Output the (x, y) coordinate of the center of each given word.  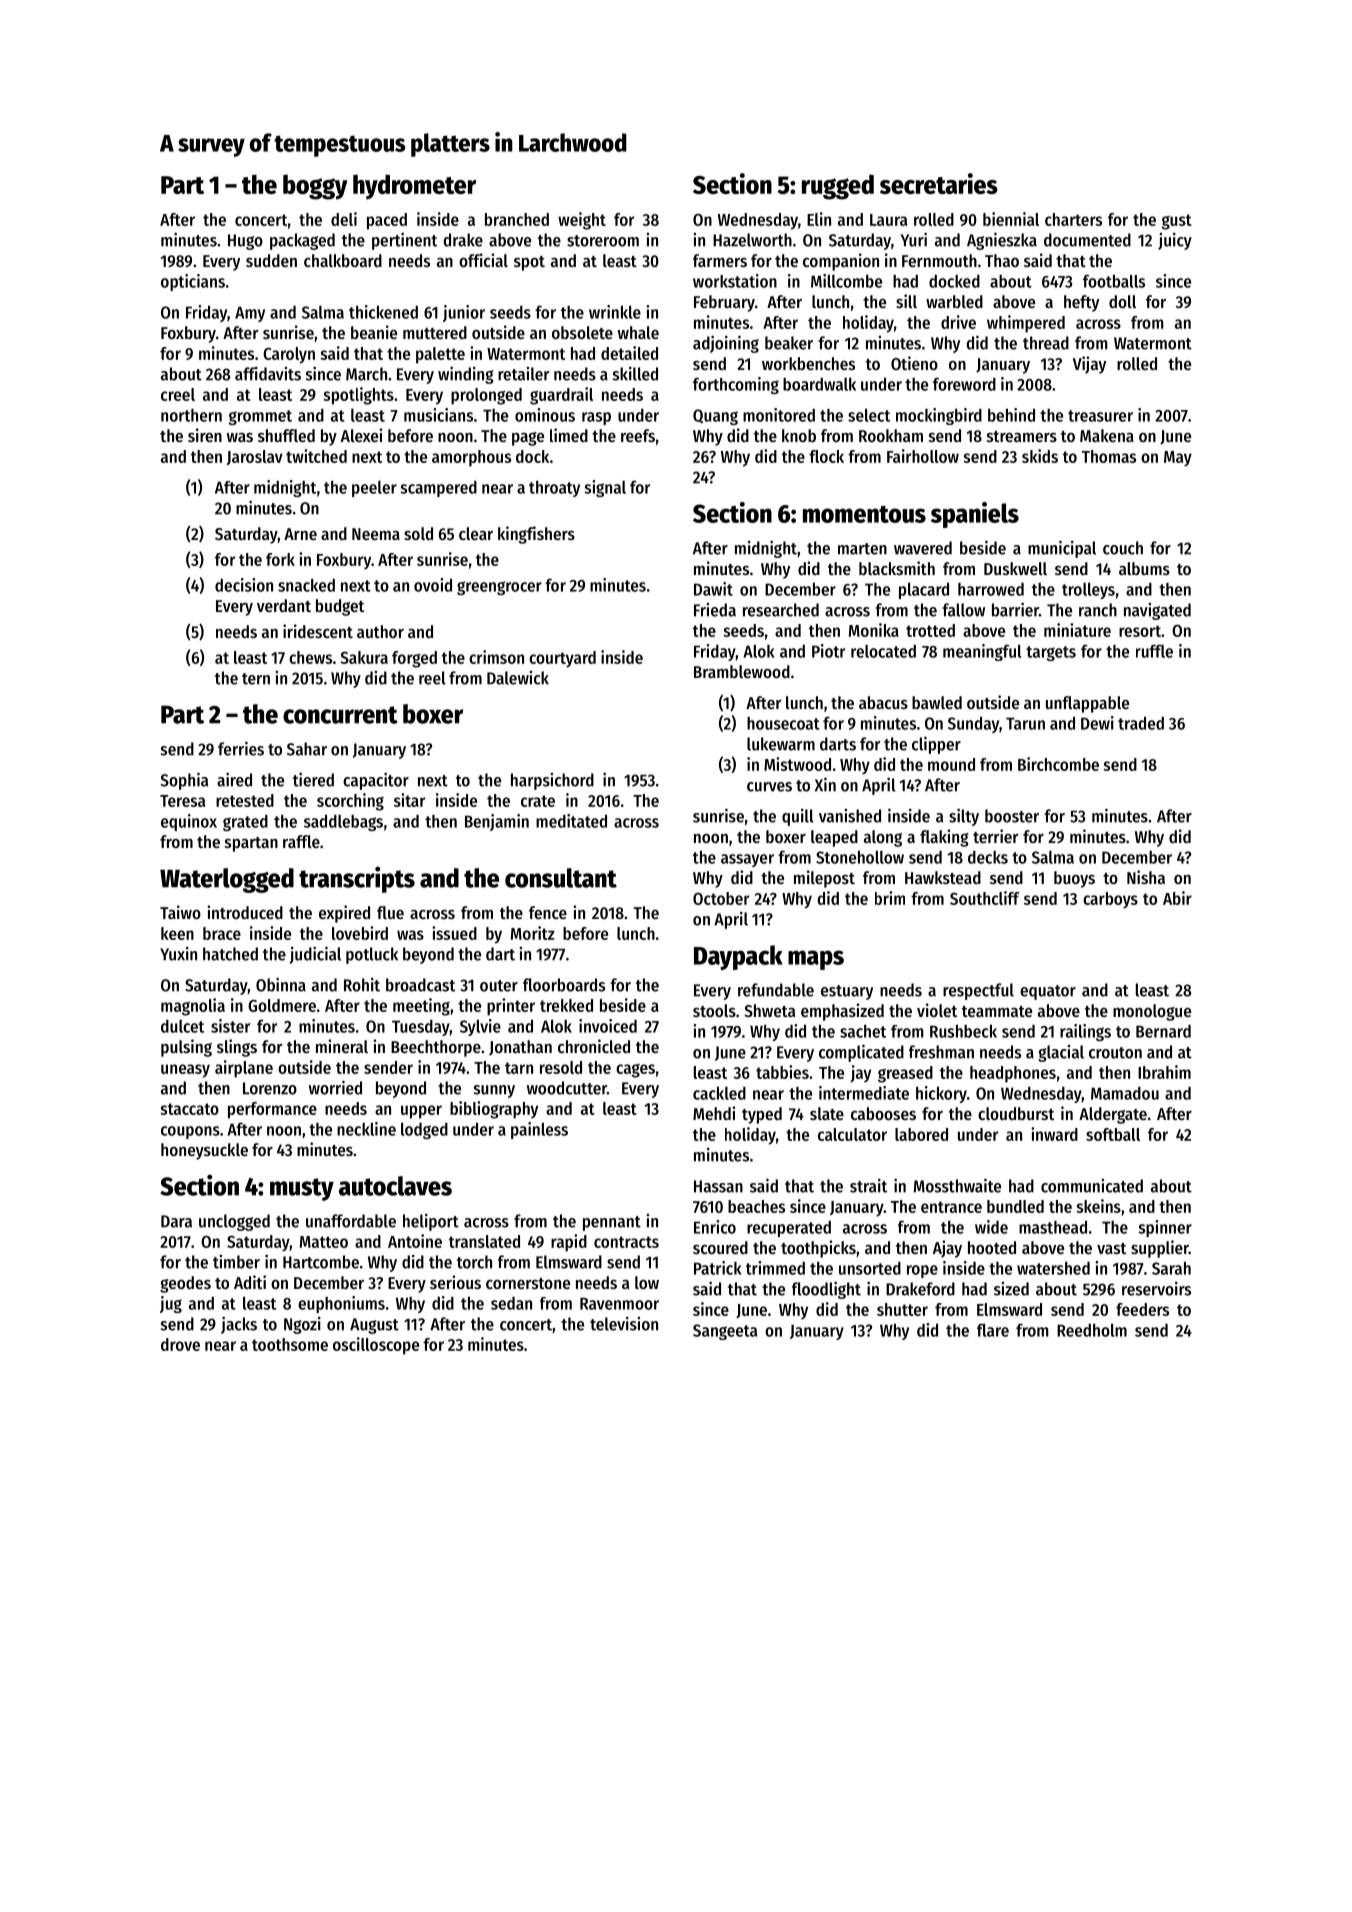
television (624, 1324)
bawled (937, 702)
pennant (612, 1223)
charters (1073, 219)
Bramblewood (742, 671)
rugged (838, 187)
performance (272, 1110)
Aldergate (1113, 1115)
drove (180, 1344)
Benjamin (497, 822)
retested (245, 800)
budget (340, 607)
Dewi (1097, 723)
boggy (315, 187)
